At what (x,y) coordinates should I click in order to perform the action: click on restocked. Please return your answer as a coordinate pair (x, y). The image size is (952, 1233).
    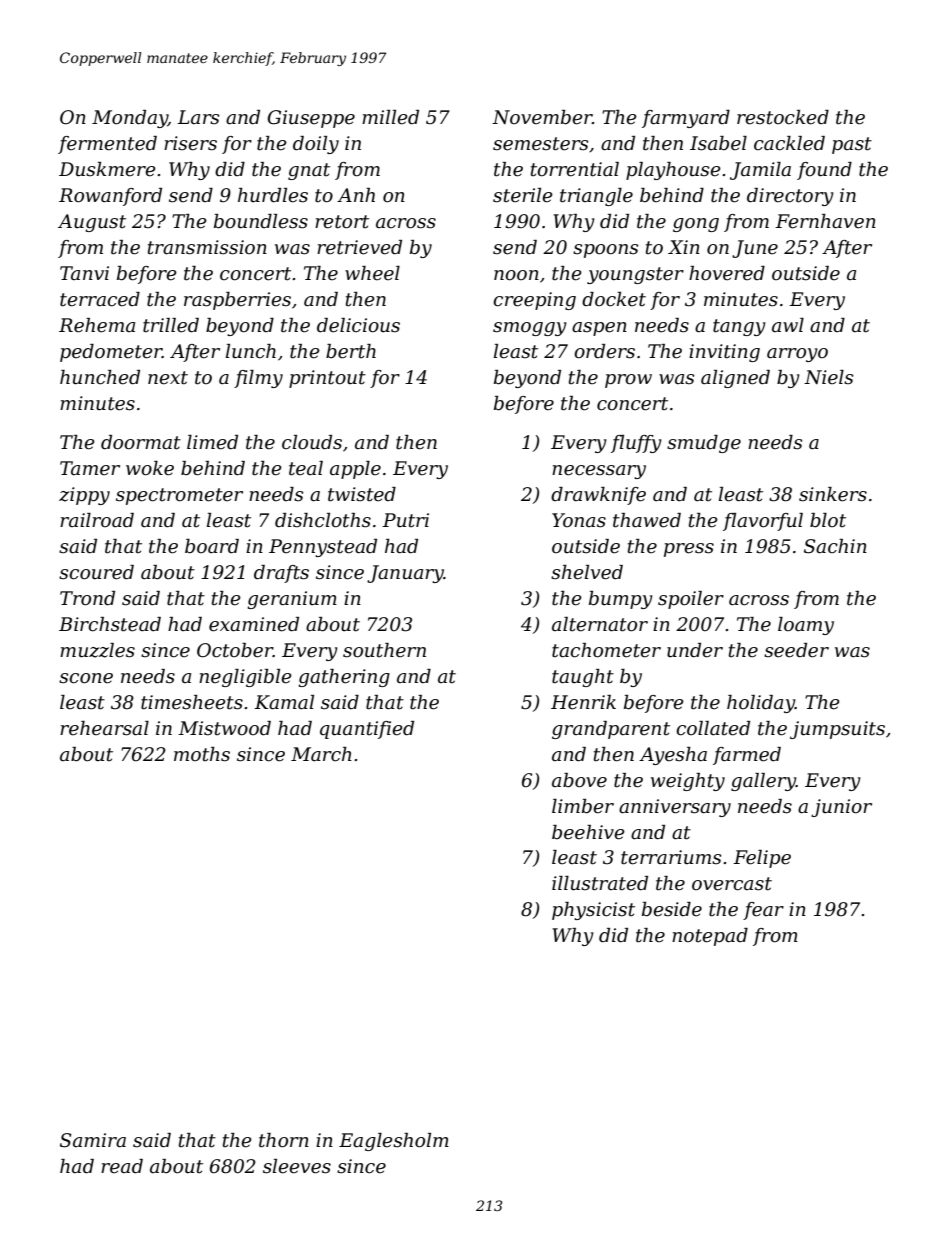
    Looking at the image, I should click on (783, 117).
